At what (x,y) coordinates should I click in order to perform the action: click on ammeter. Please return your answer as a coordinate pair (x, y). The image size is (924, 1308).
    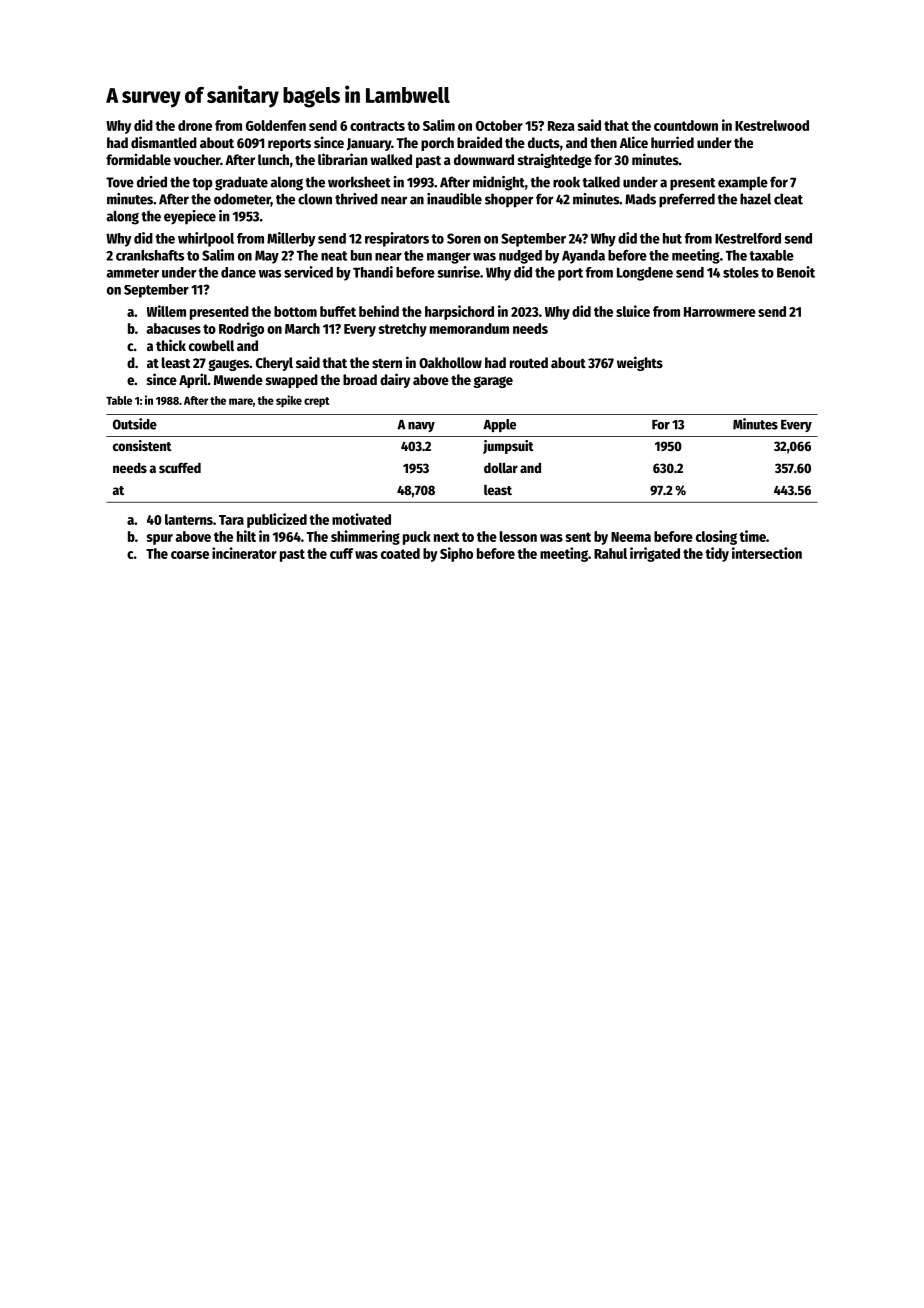
    Looking at the image, I should click on (133, 273).
